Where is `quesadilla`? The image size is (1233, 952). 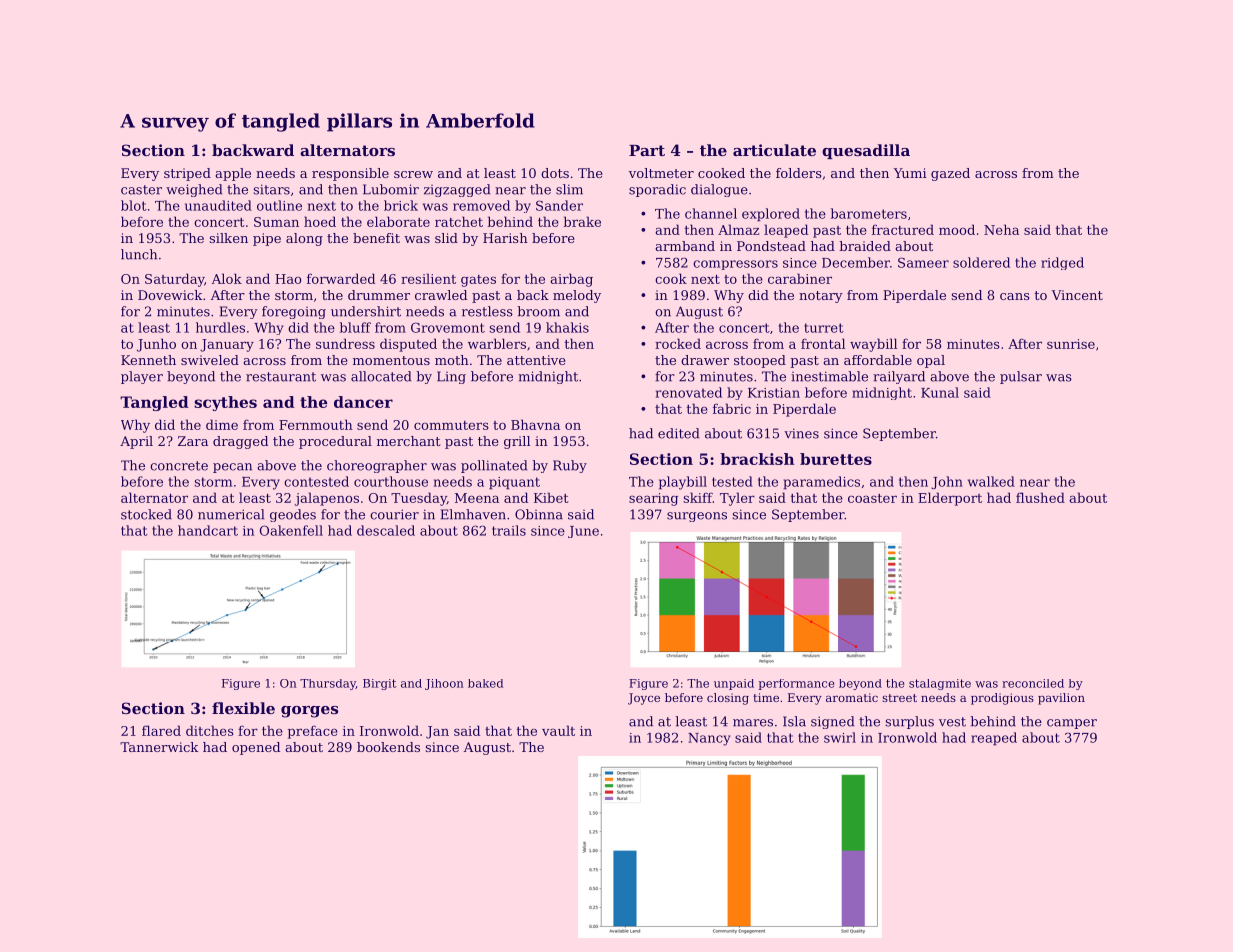 quesadilla is located at coordinates (866, 151).
